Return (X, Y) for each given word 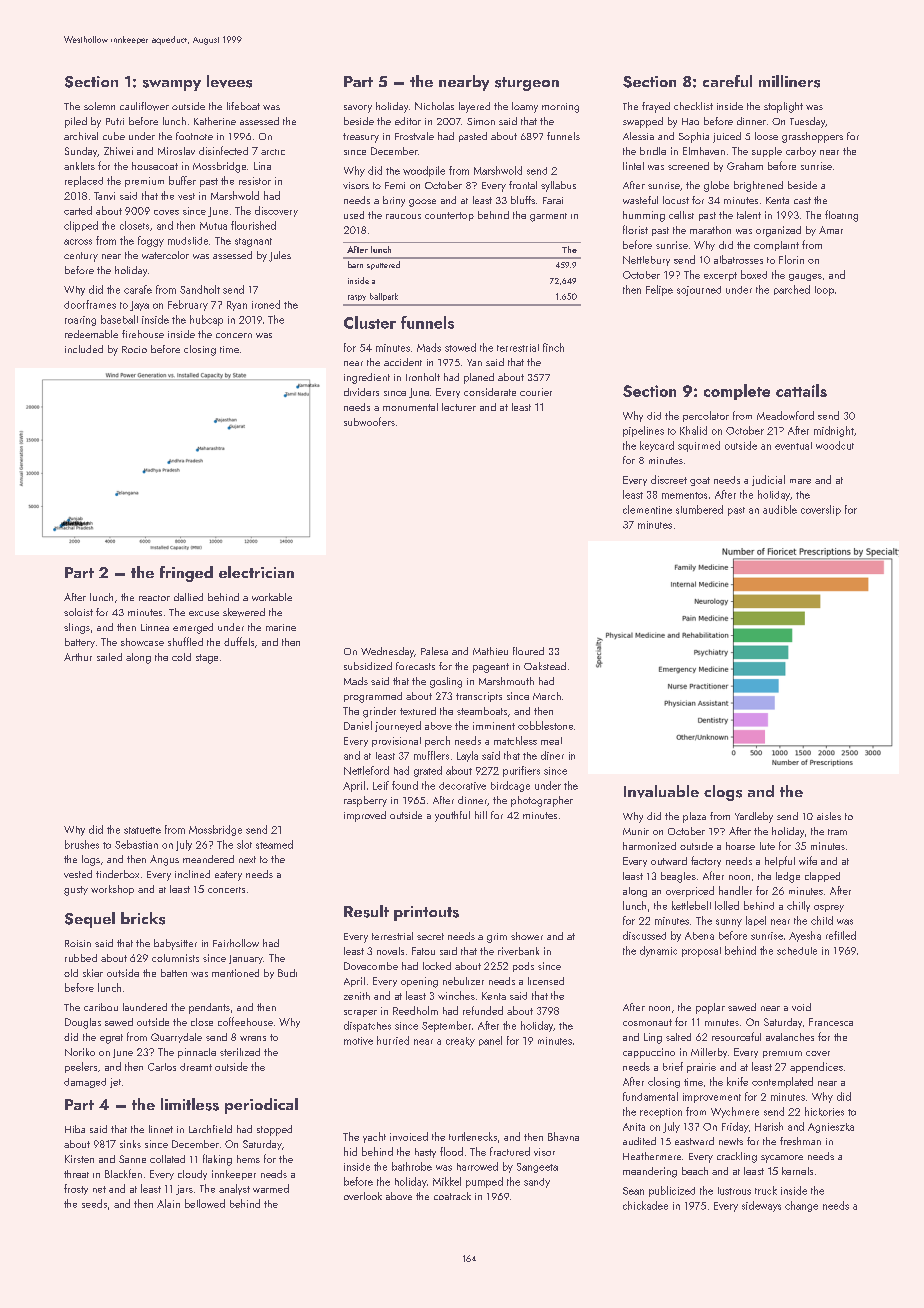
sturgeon (527, 84)
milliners (789, 81)
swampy (172, 85)
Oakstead (545, 666)
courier (536, 392)
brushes (82, 844)
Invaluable (661, 791)
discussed (644, 935)
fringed (186, 574)
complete (737, 392)
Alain (168, 1203)
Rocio (134, 349)
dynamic (658, 951)
